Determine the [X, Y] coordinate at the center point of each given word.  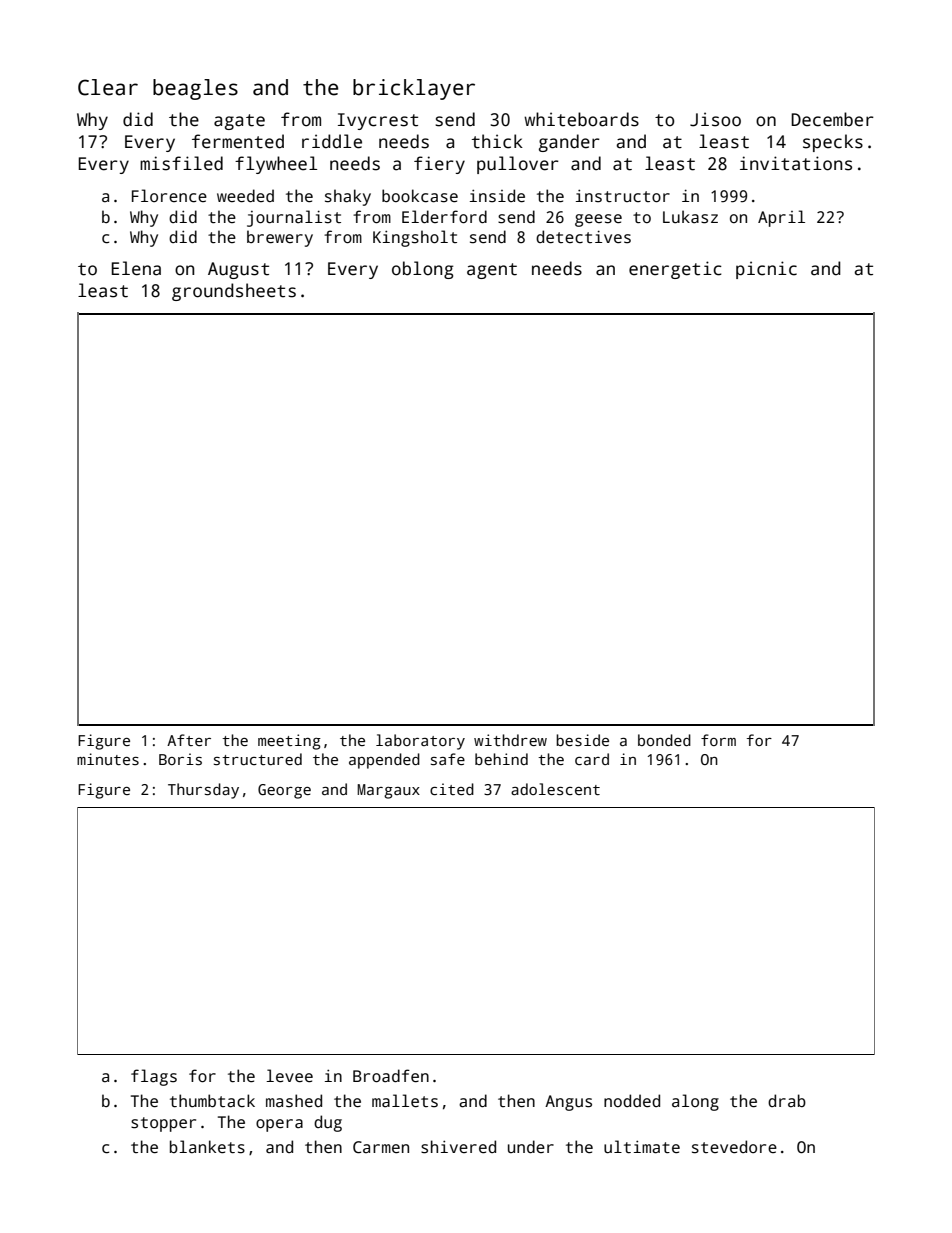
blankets [207, 1147]
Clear [108, 87]
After [189, 740]
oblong [422, 270]
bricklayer [414, 89]
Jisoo [715, 119]
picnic [766, 270]
